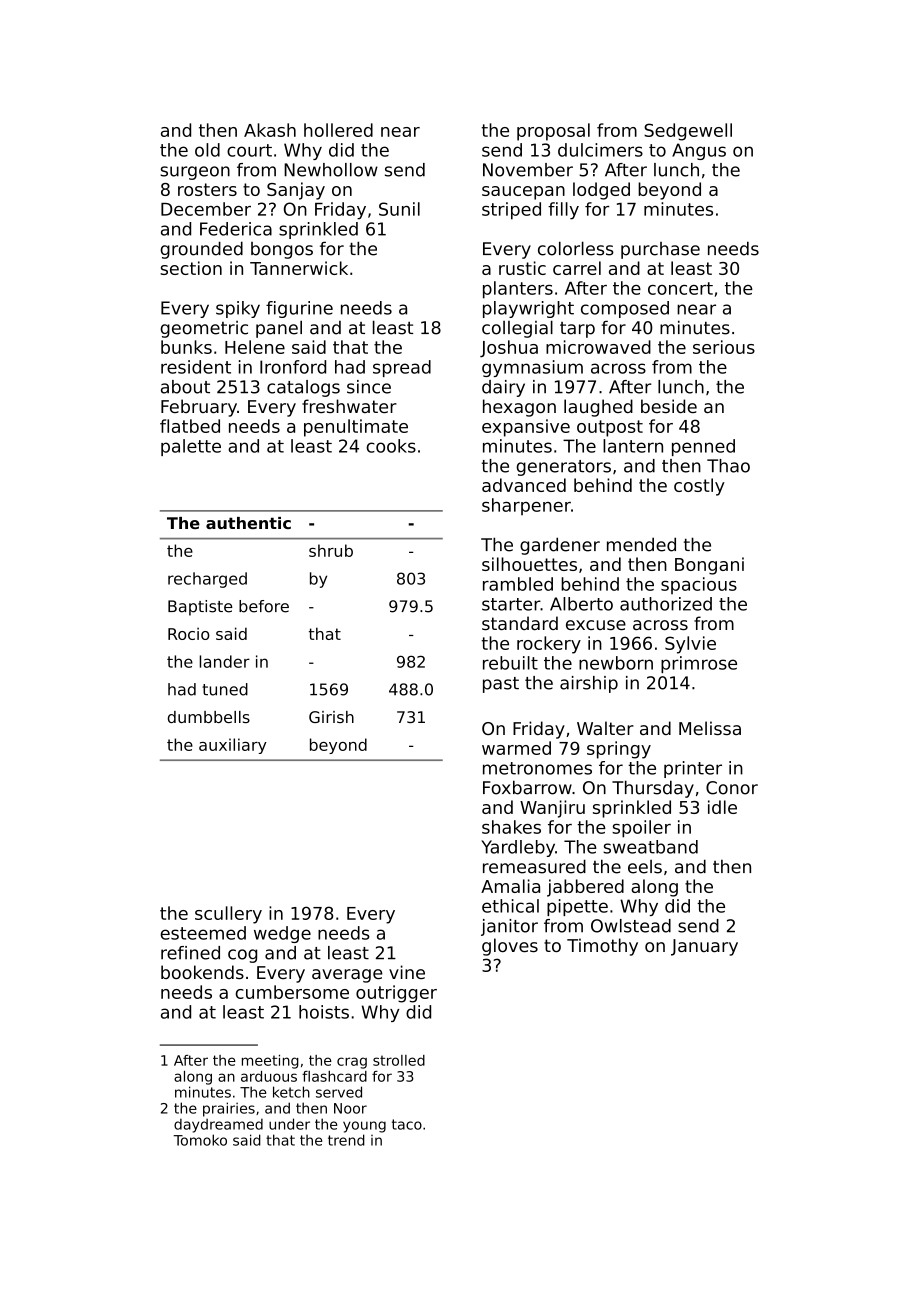  I want to click on bunks, so click(186, 347).
